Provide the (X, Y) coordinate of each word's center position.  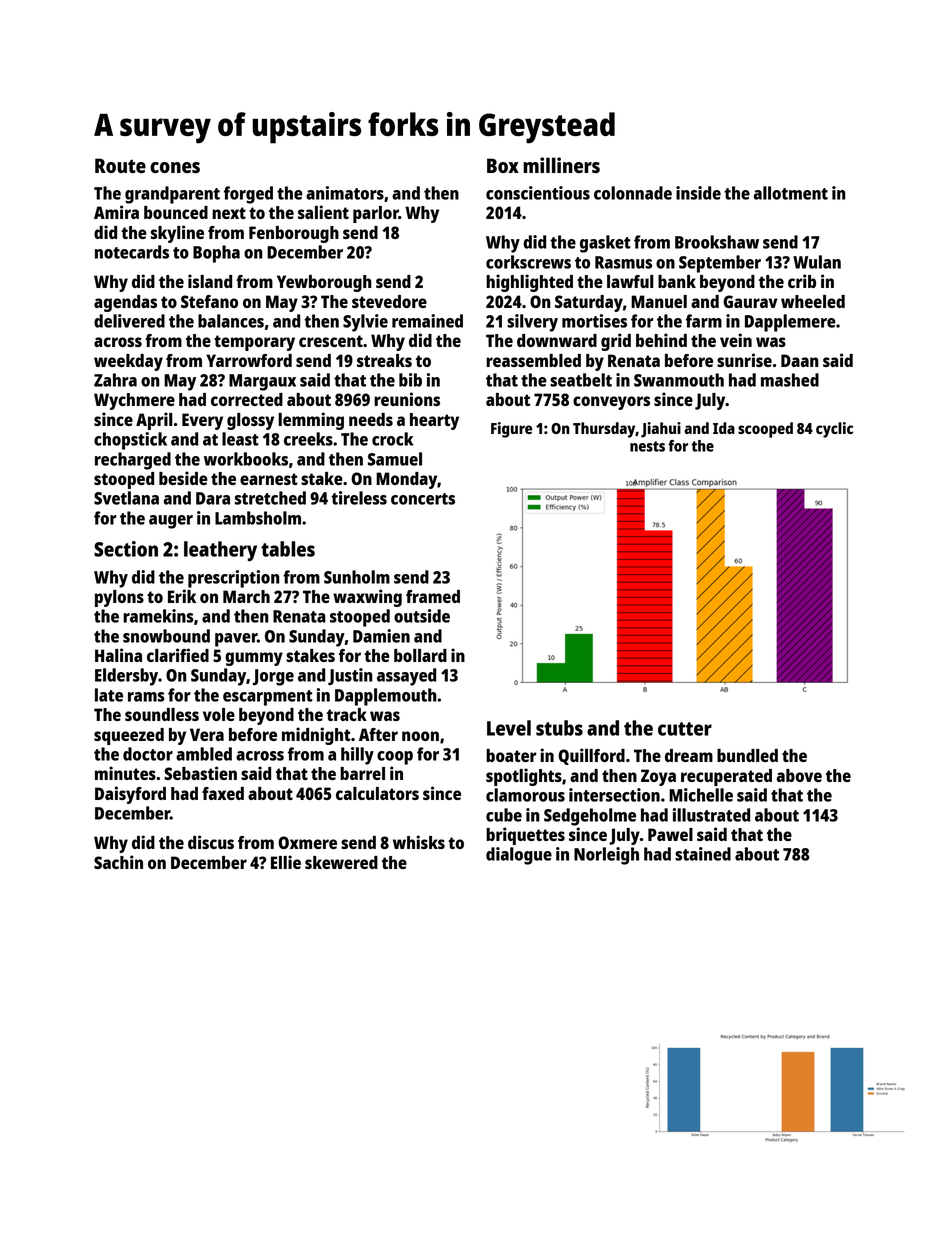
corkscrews (528, 262)
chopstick (130, 441)
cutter (685, 729)
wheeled (813, 301)
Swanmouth (679, 380)
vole (219, 714)
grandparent (172, 195)
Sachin (118, 862)
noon (420, 736)
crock (392, 439)
